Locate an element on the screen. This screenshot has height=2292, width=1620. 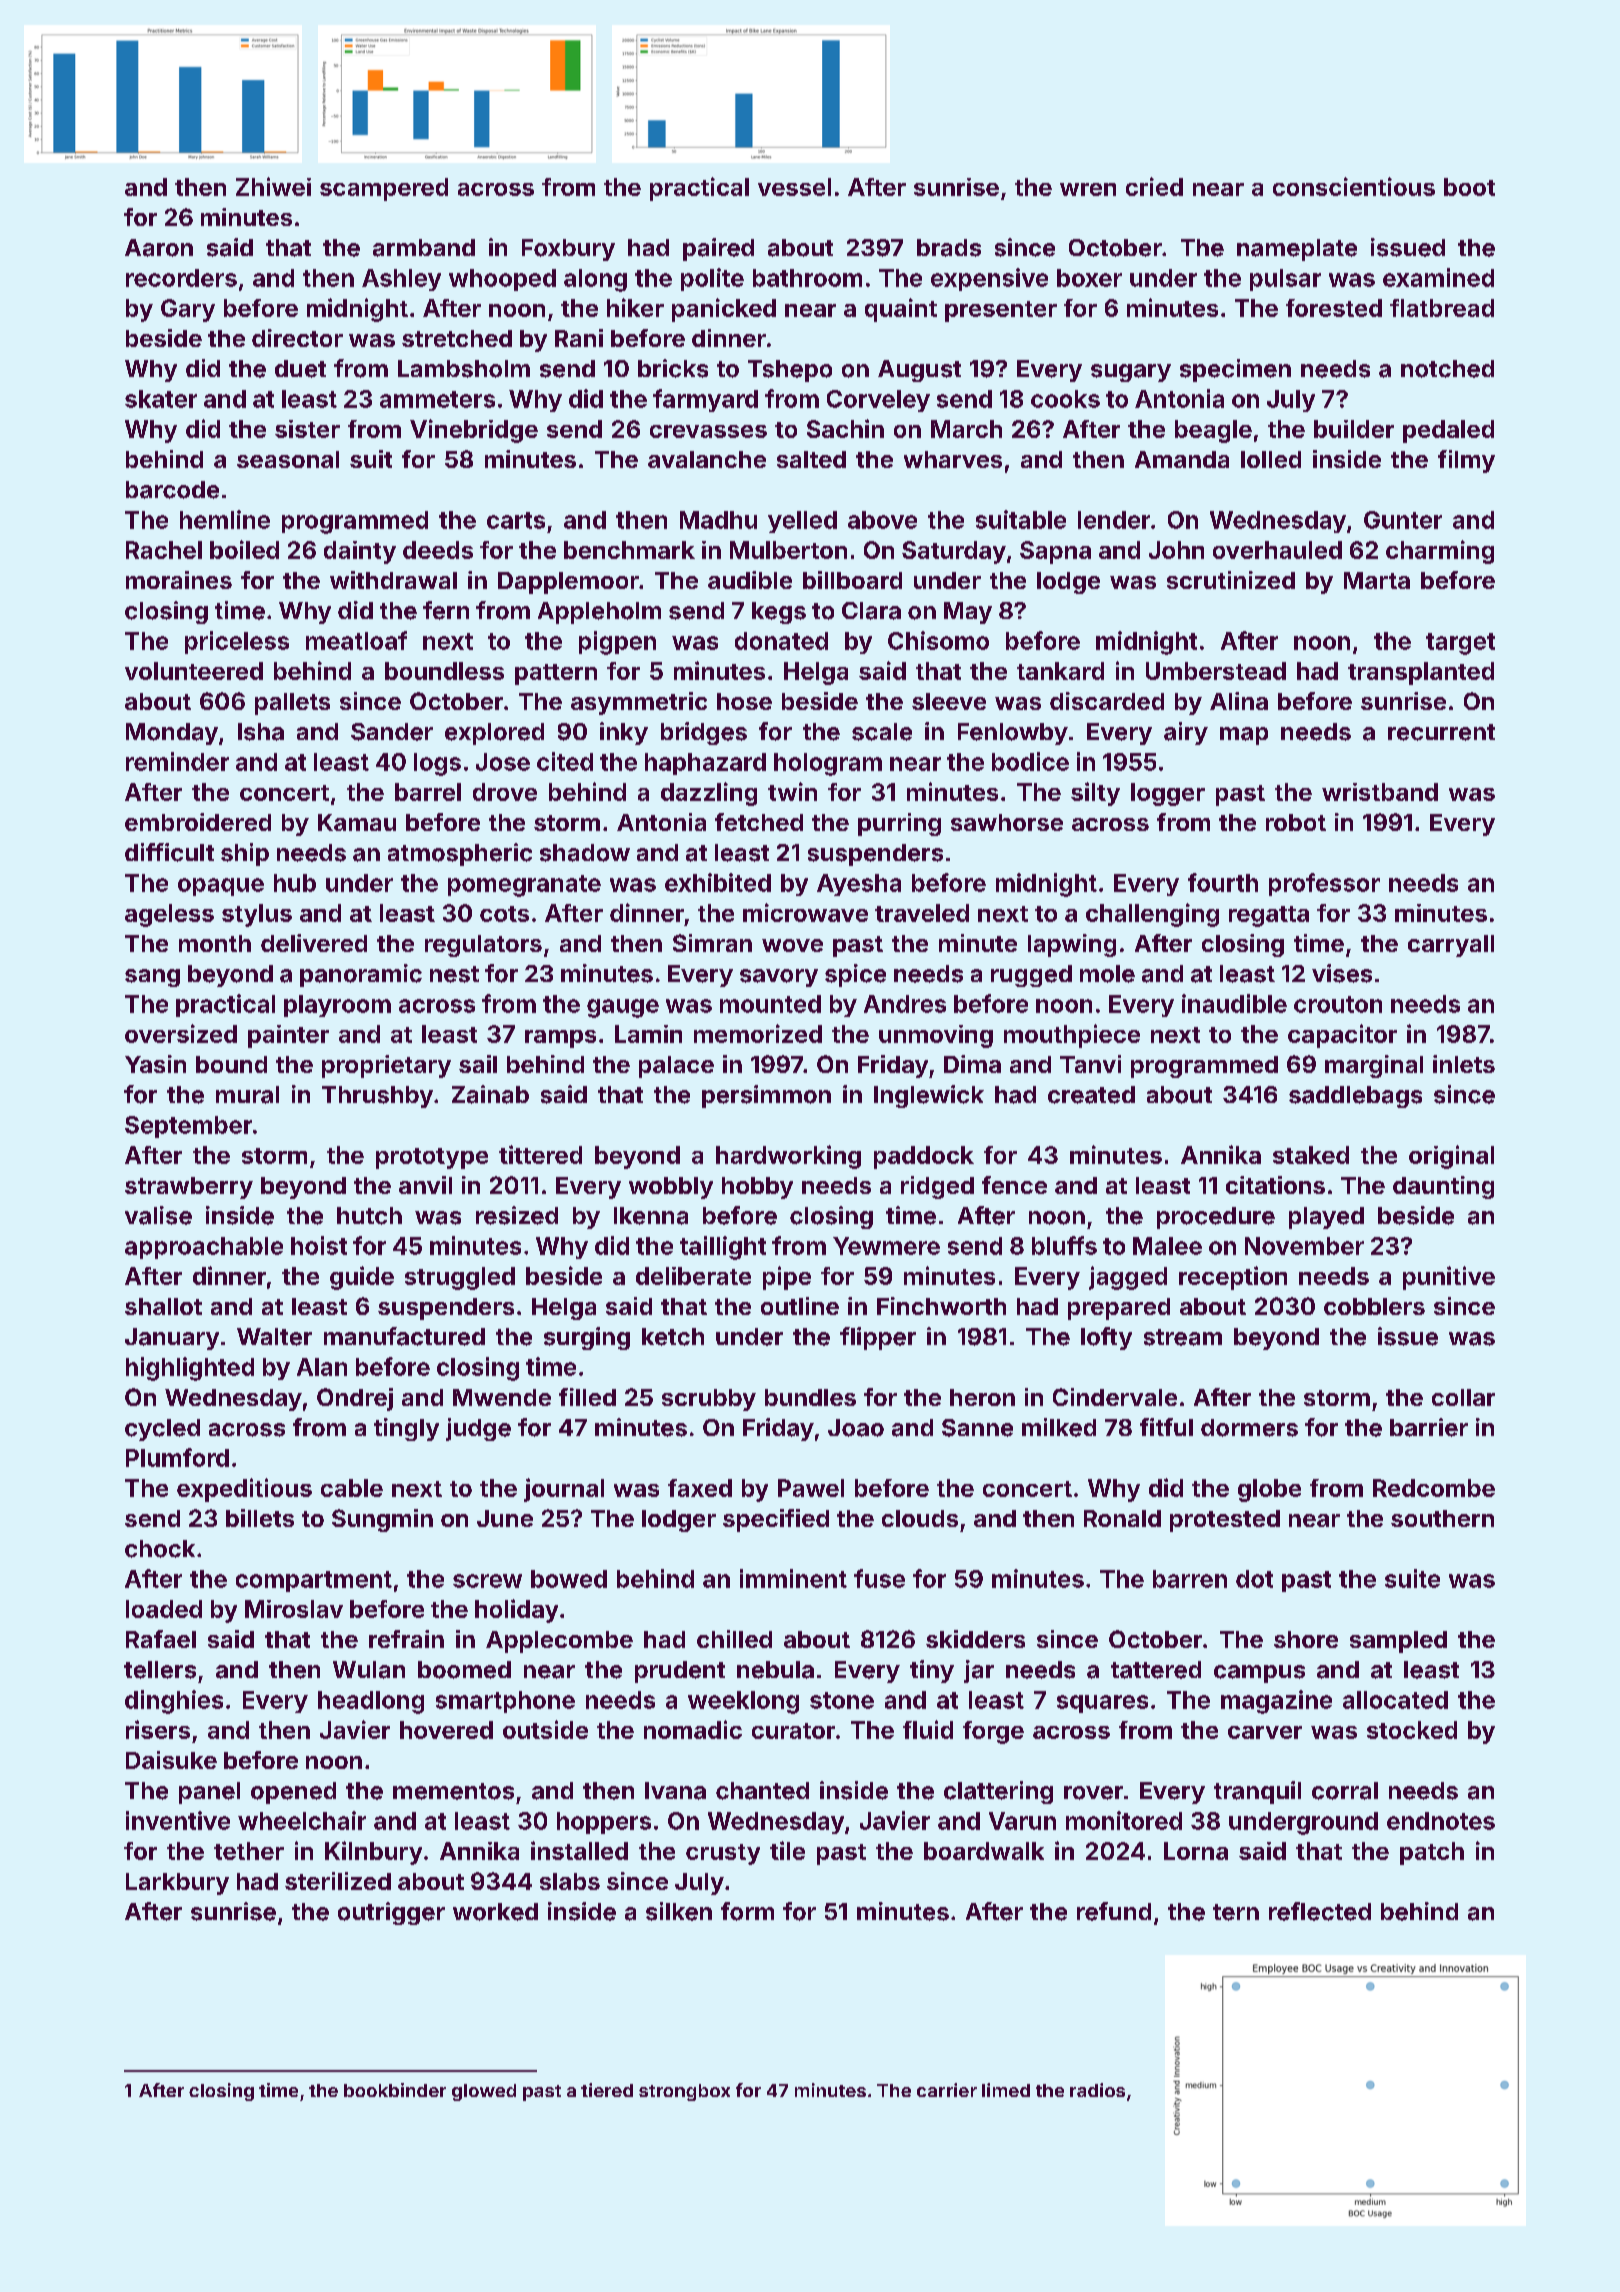
Amanda is located at coordinates (1182, 459).
